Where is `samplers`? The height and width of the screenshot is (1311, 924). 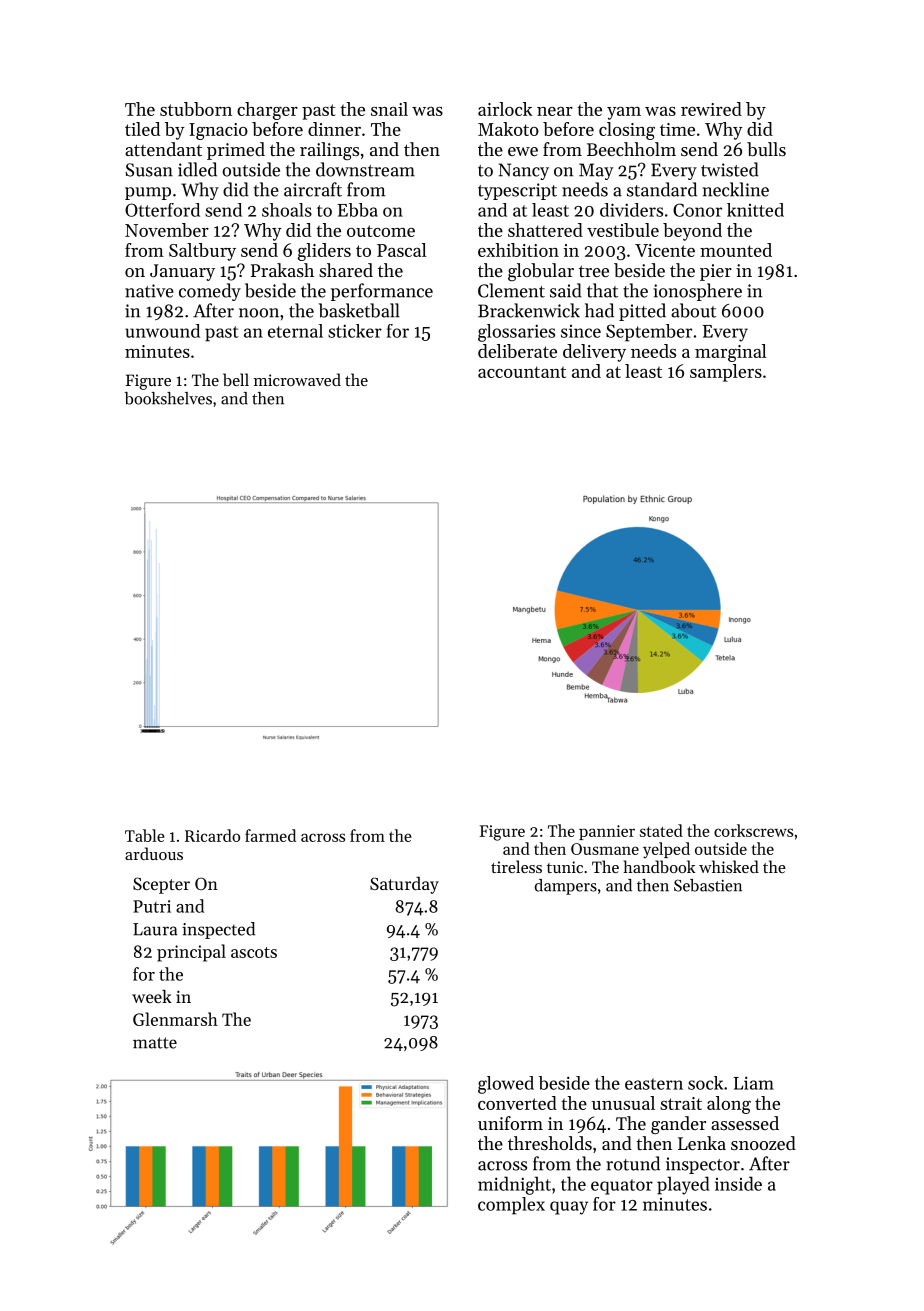 samplers is located at coordinates (726, 373).
